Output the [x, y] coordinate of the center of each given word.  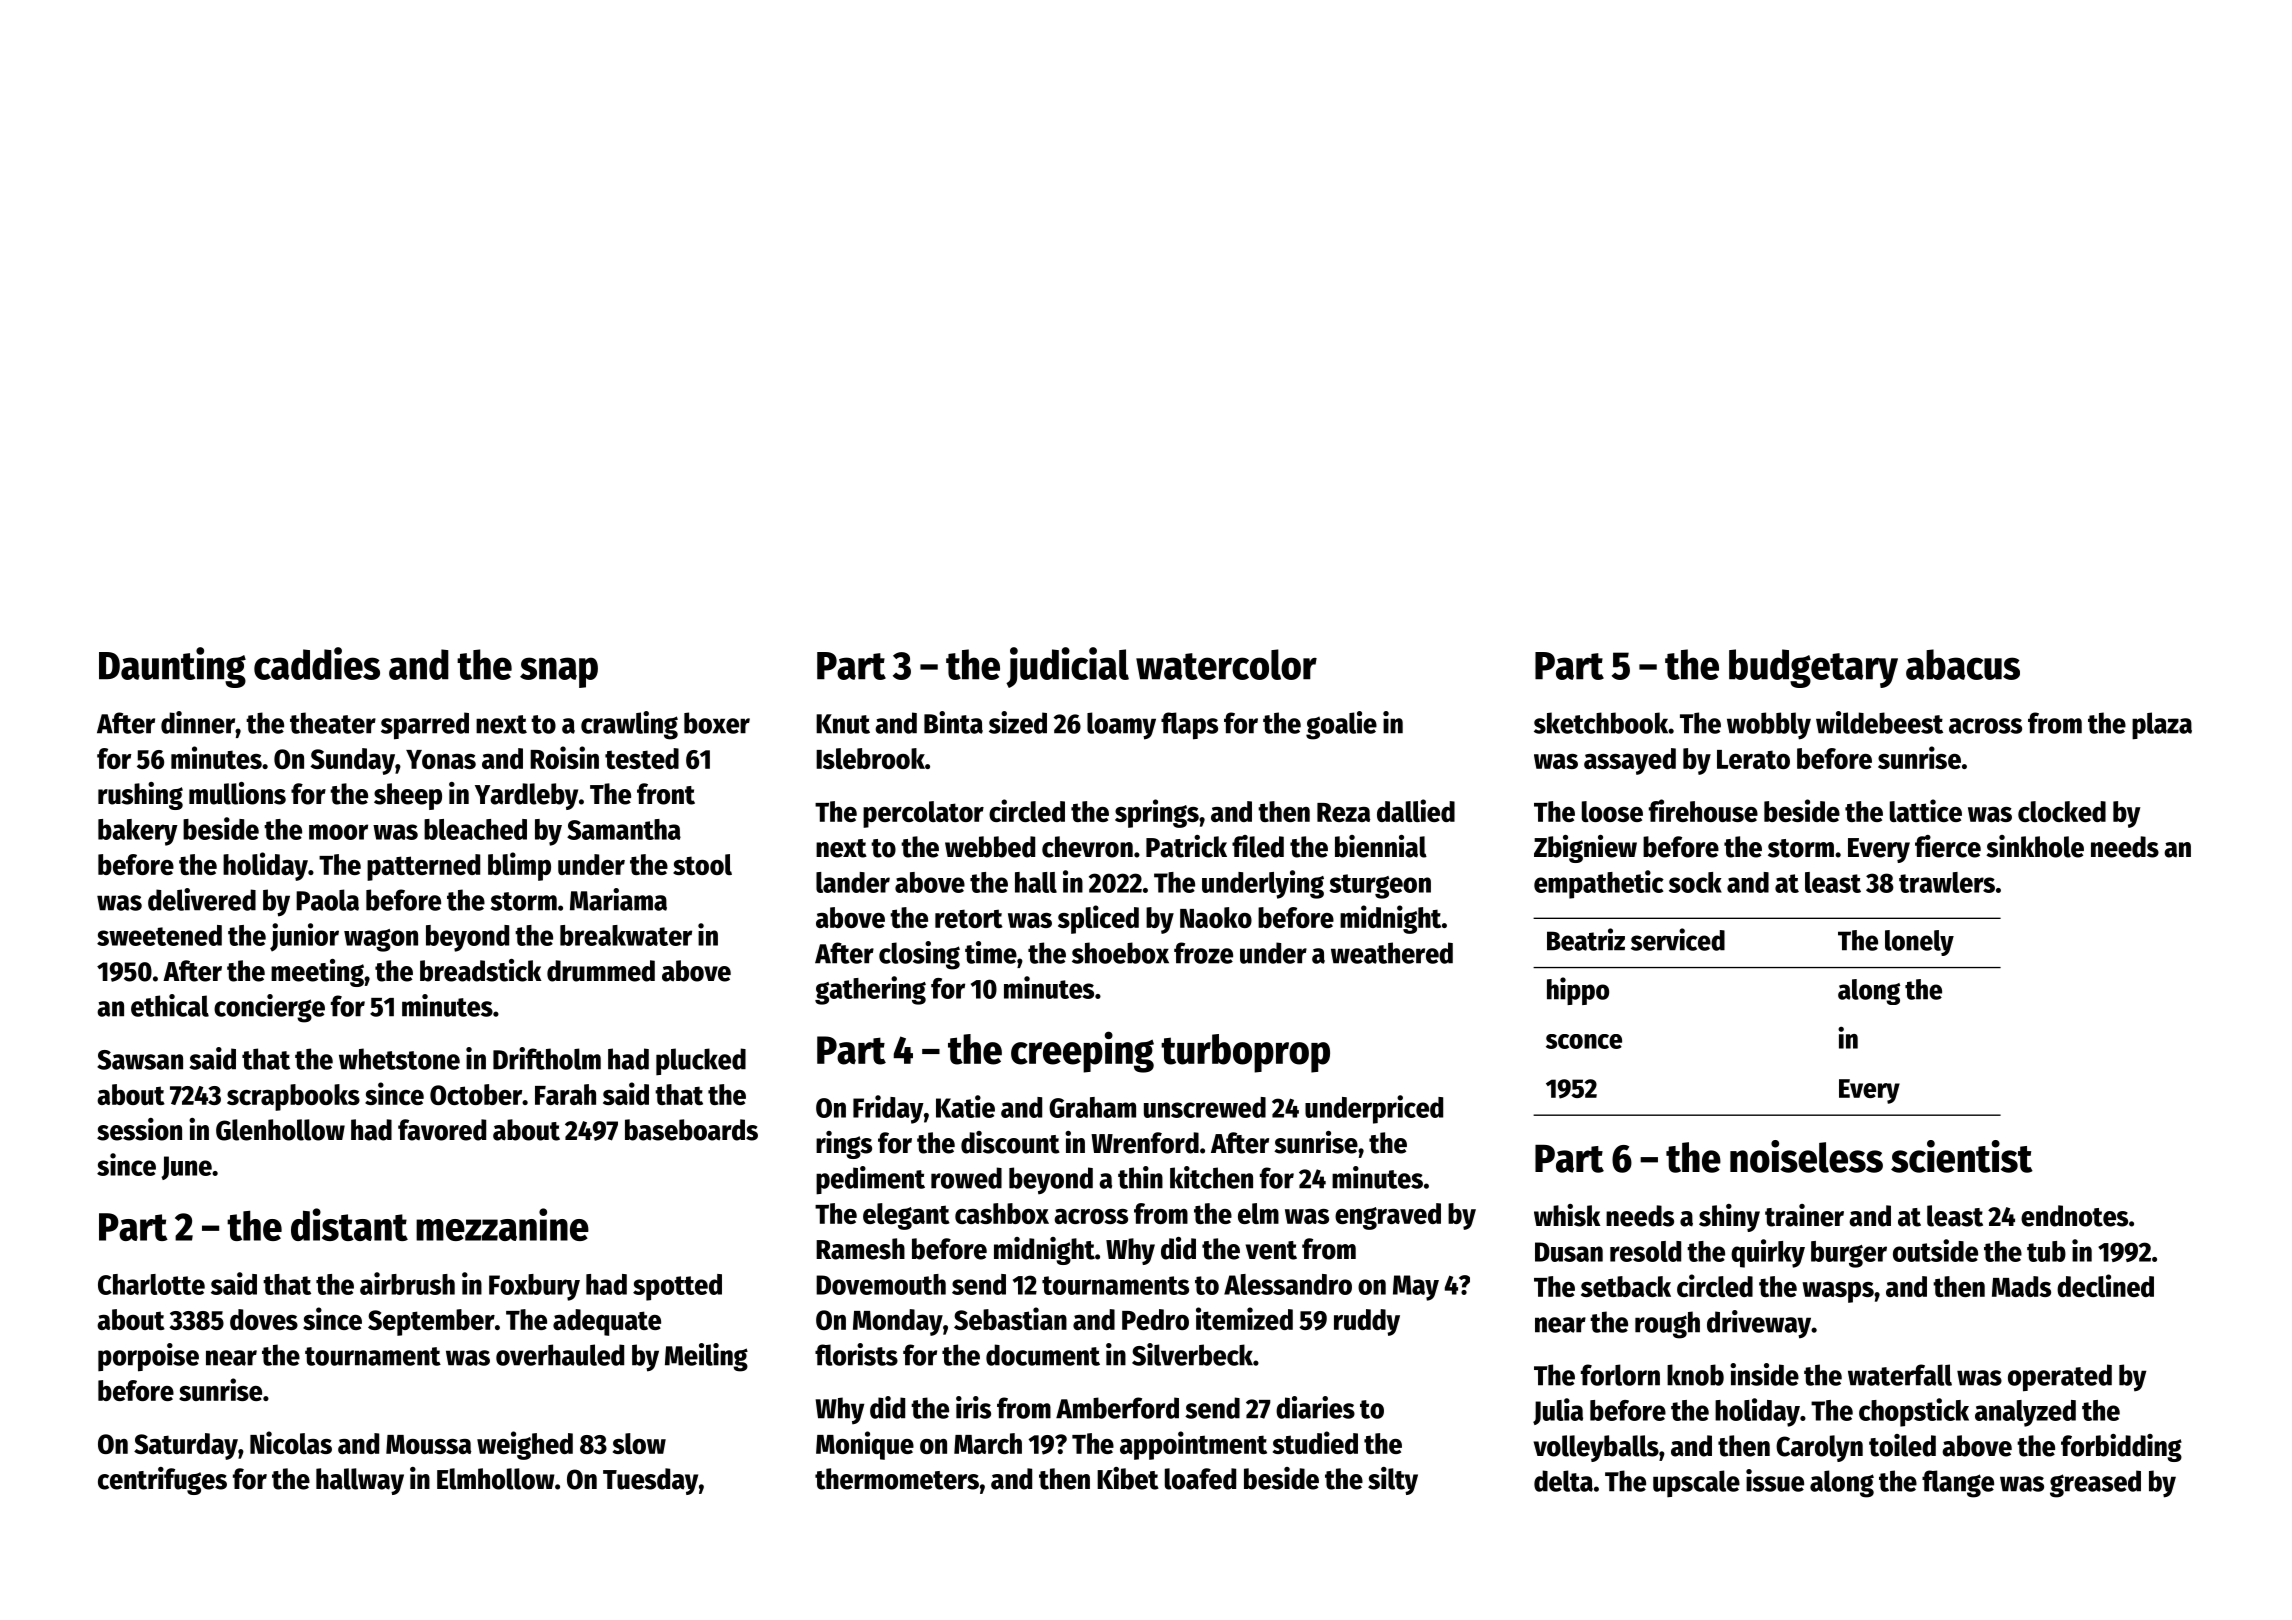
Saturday [186, 1446]
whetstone [399, 1059]
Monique [865, 1445]
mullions [237, 793]
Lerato [1753, 759]
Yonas [441, 759]
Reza [1343, 812]
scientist [1962, 1156]
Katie [965, 1106]
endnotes [2074, 1216]
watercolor [1226, 664]
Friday [888, 1109]
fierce [1948, 846]
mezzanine [502, 1224]
